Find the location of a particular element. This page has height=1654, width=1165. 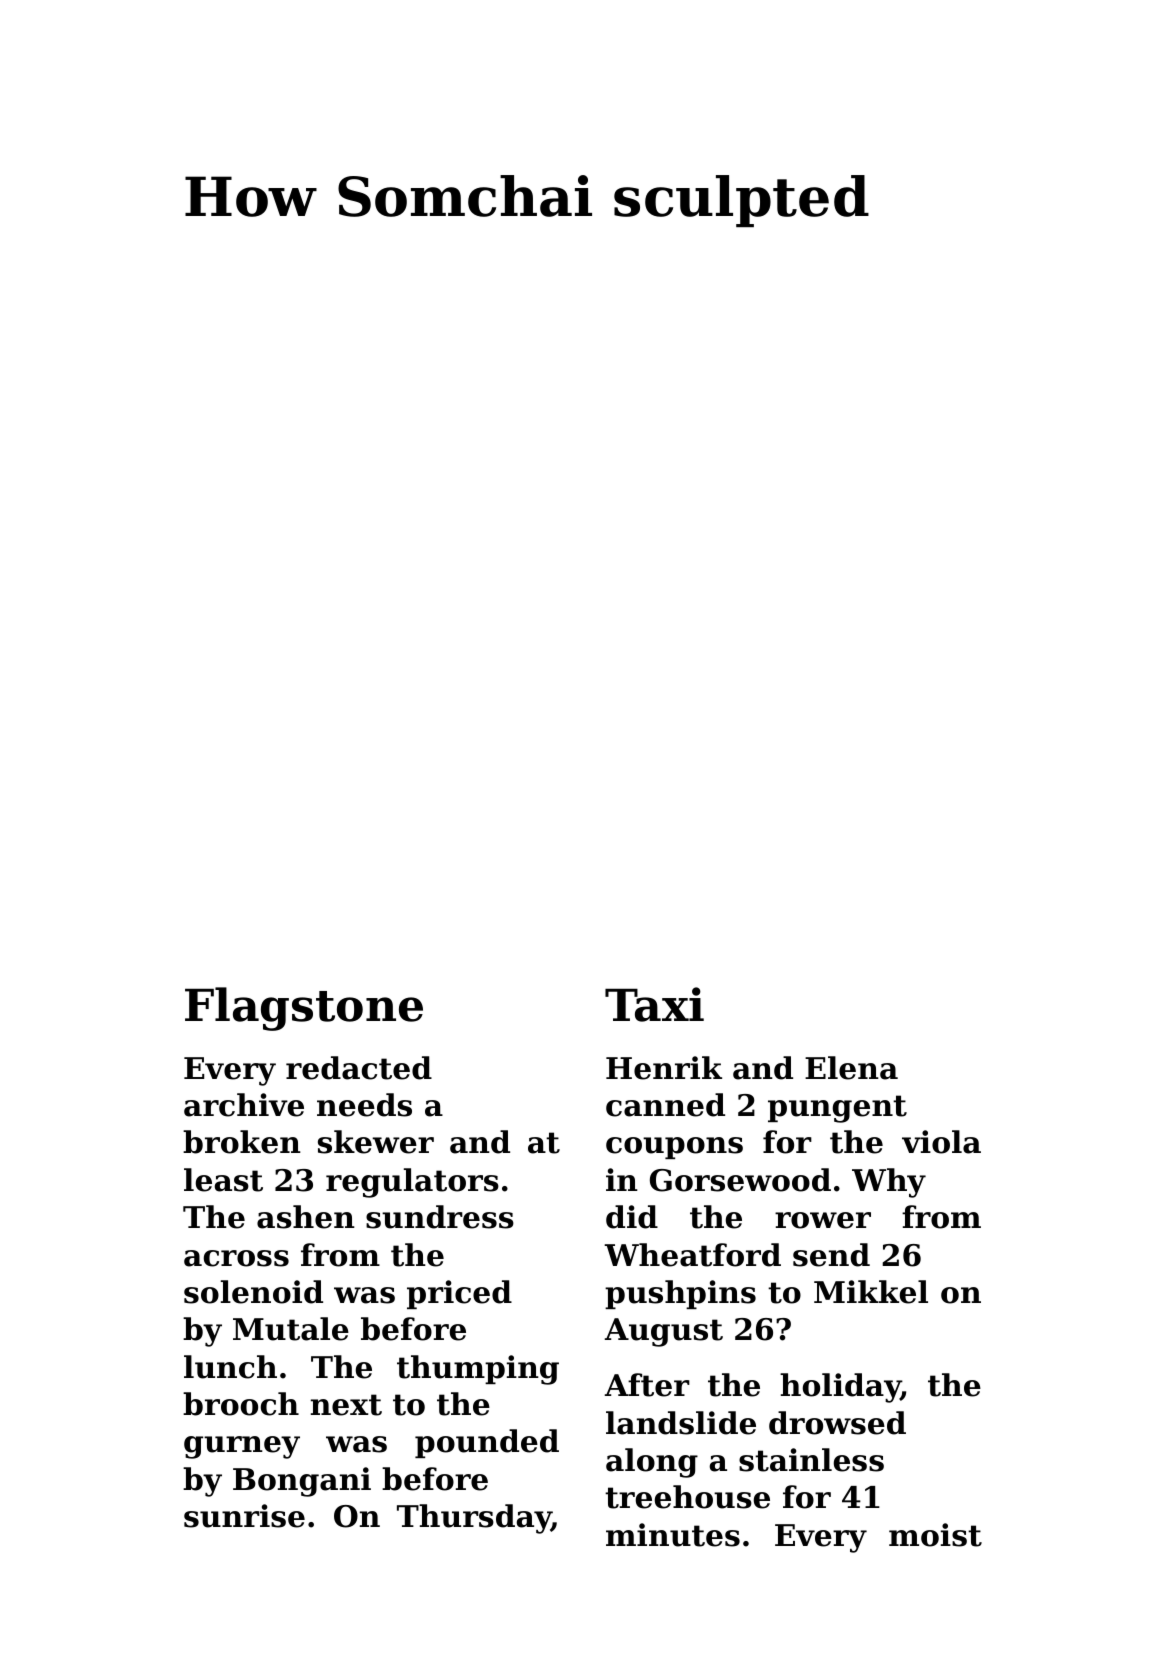

stainless is located at coordinates (811, 1460).
